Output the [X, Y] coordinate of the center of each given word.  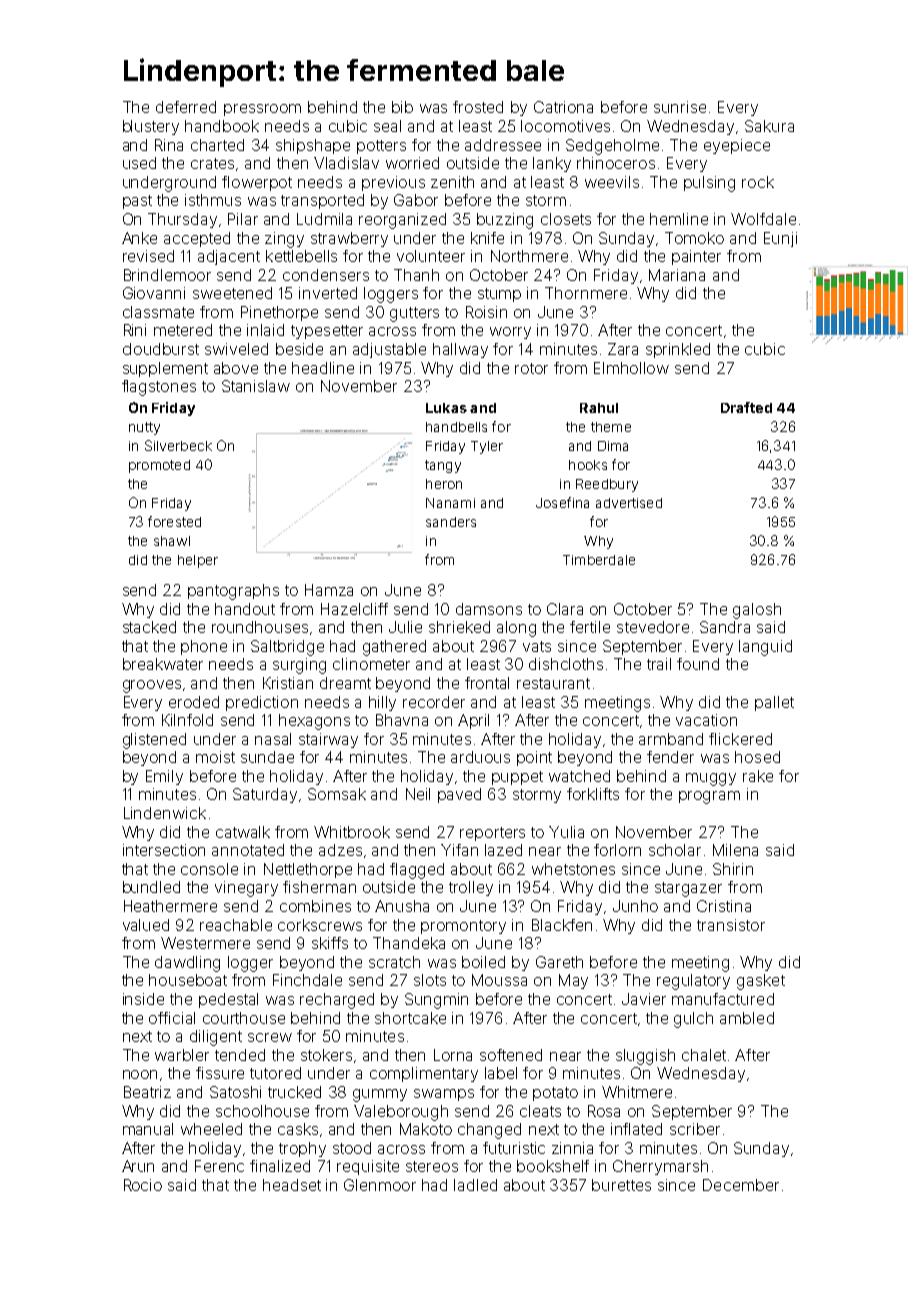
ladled [475, 1185]
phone [204, 647]
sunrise [680, 107]
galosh [757, 611]
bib [402, 107]
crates [212, 163]
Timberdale [599, 560]
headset [292, 1185]
